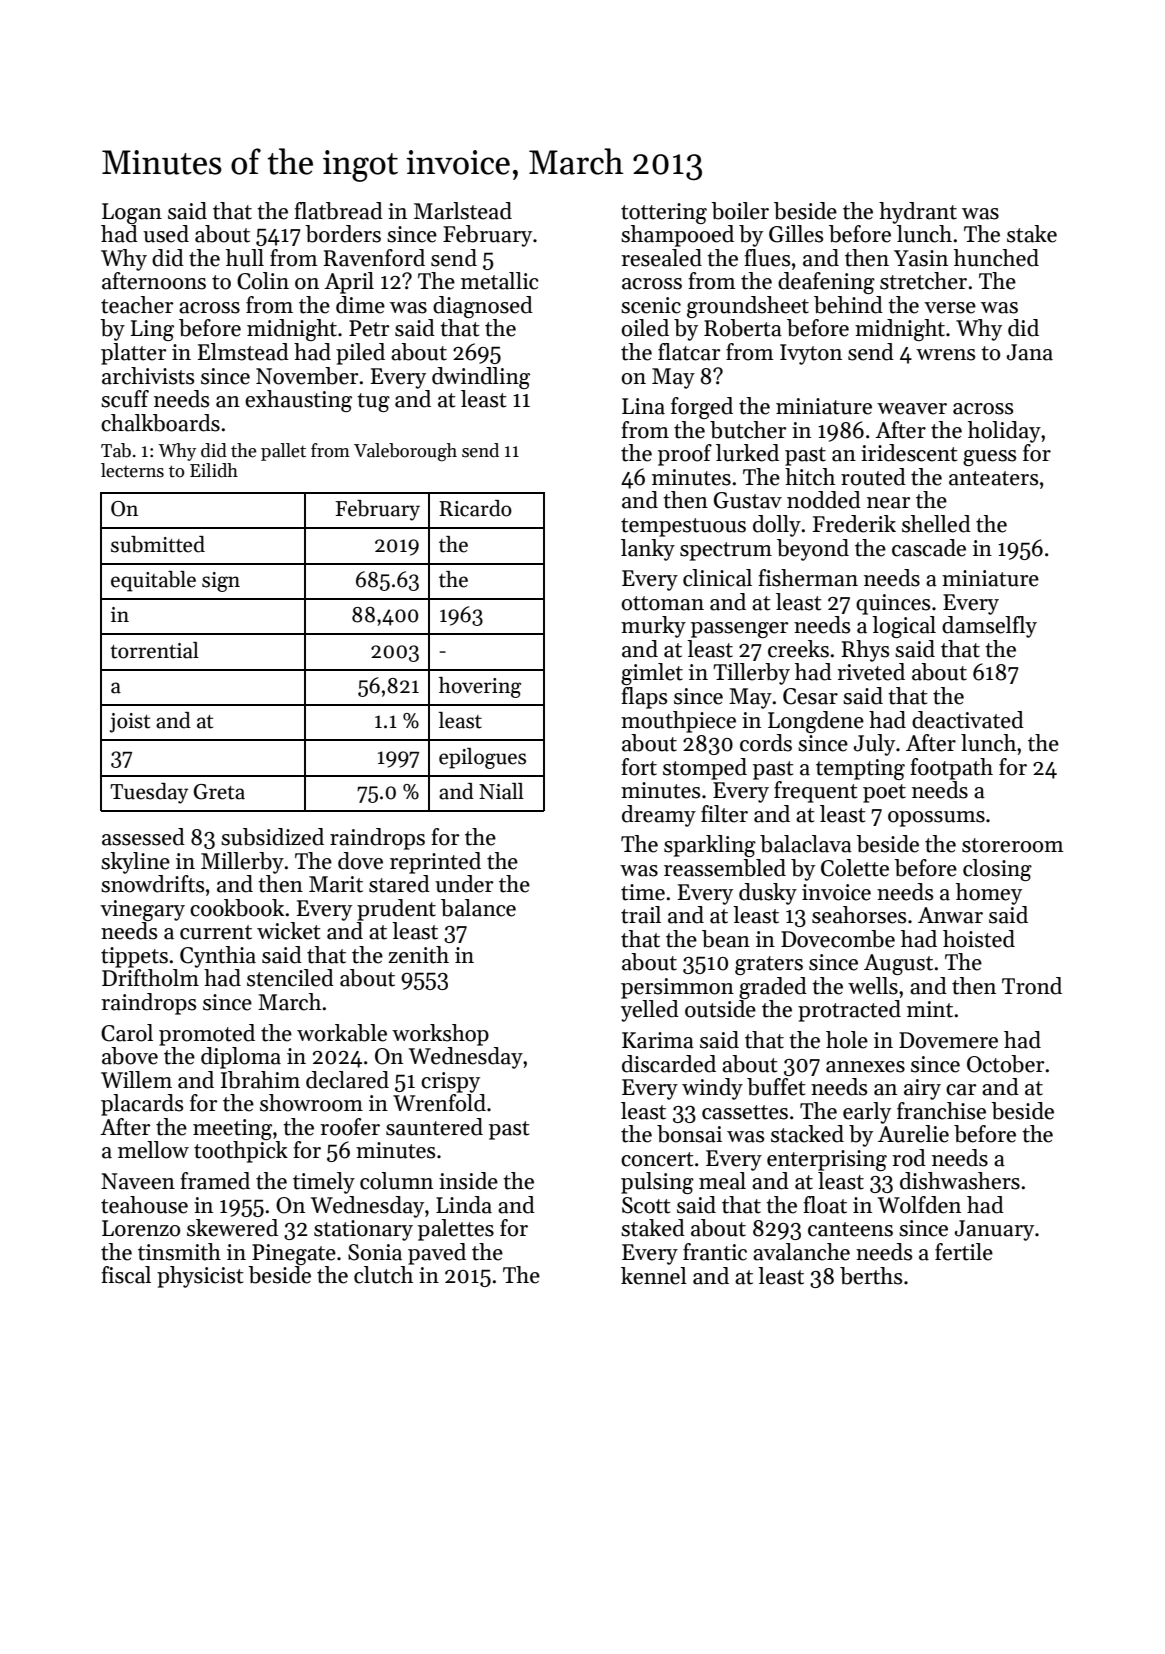 Image resolution: width=1165 pixels, height=1654 pixels. I want to click on clutch, so click(383, 1275).
